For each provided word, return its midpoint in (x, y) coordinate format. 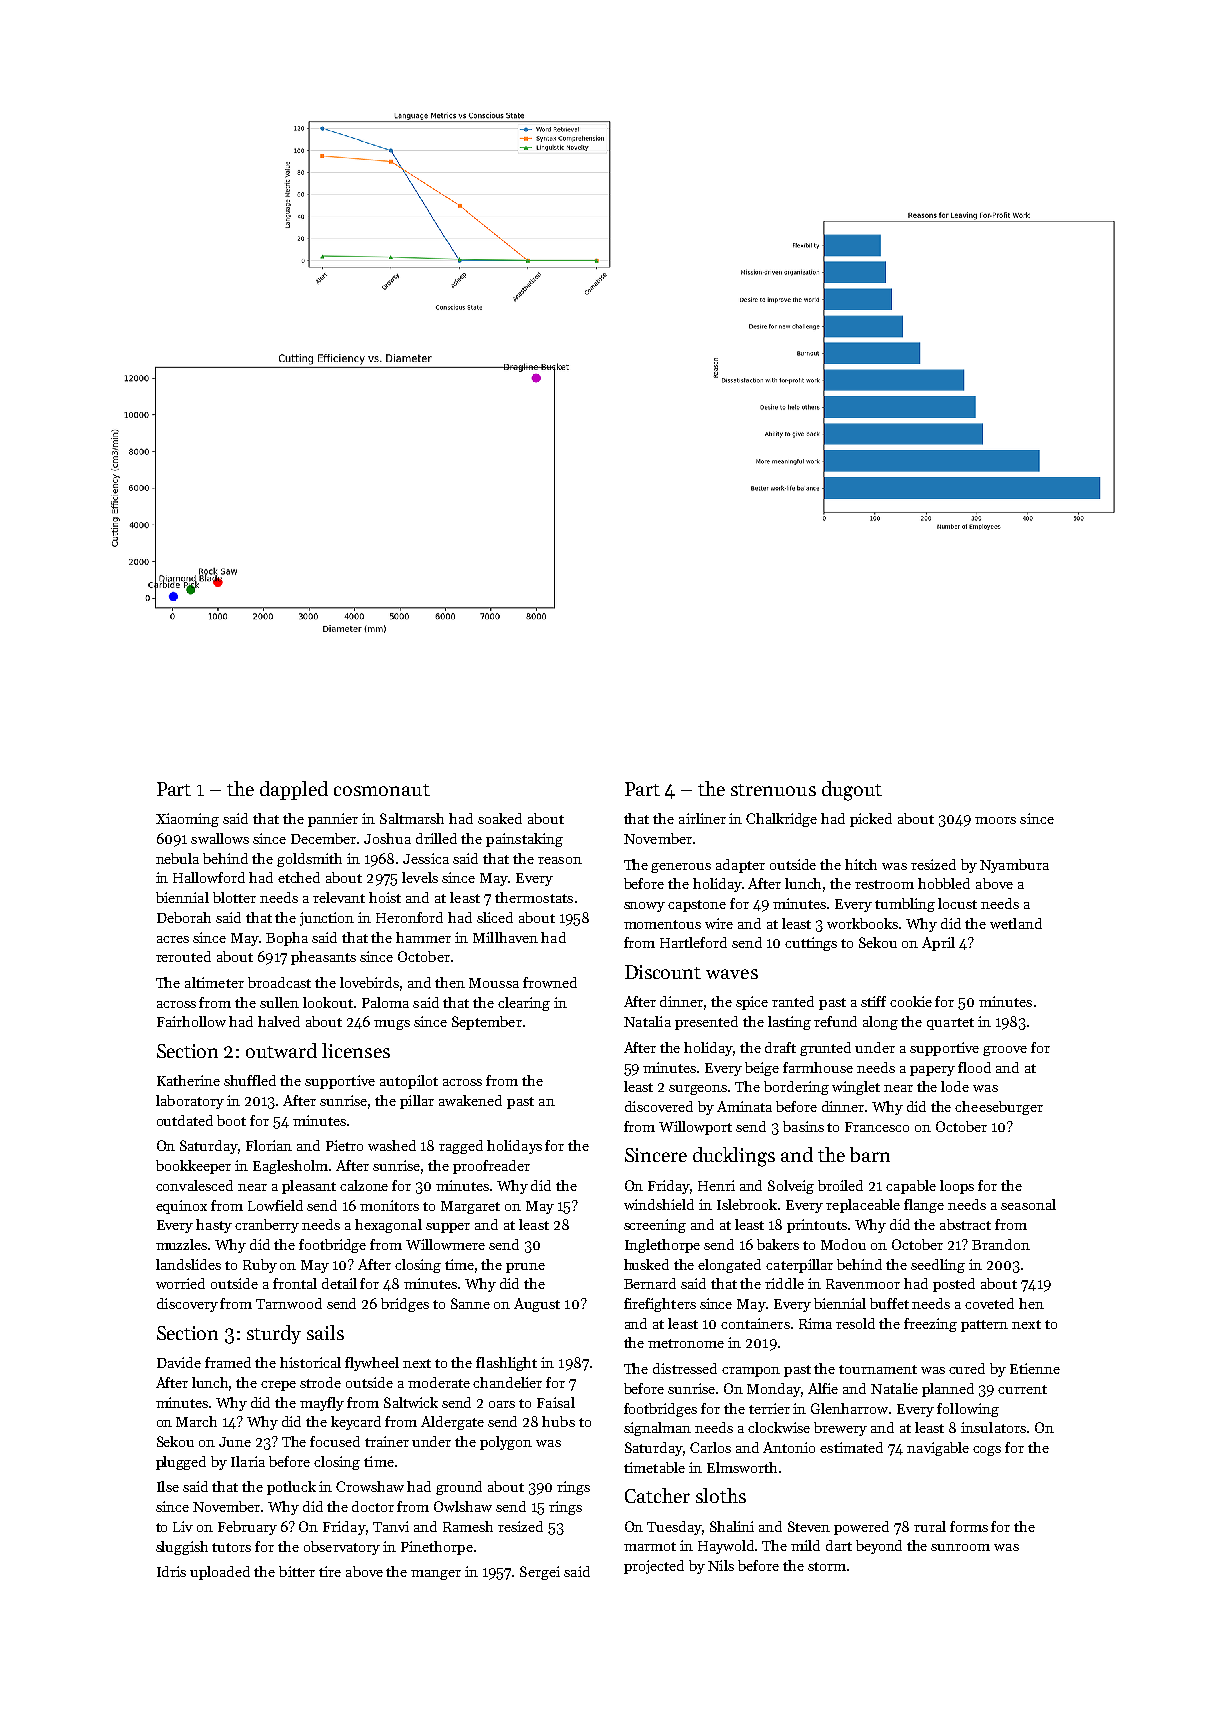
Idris (171, 1571)
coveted (989, 1303)
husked (646, 1264)
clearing (524, 1004)
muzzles (181, 1244)
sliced (495, 917)
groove (1005, 1051)
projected (654, 1567)
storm (827, 1566)
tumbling (905, 905)
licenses (356, 1050)
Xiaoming (187, 820)
